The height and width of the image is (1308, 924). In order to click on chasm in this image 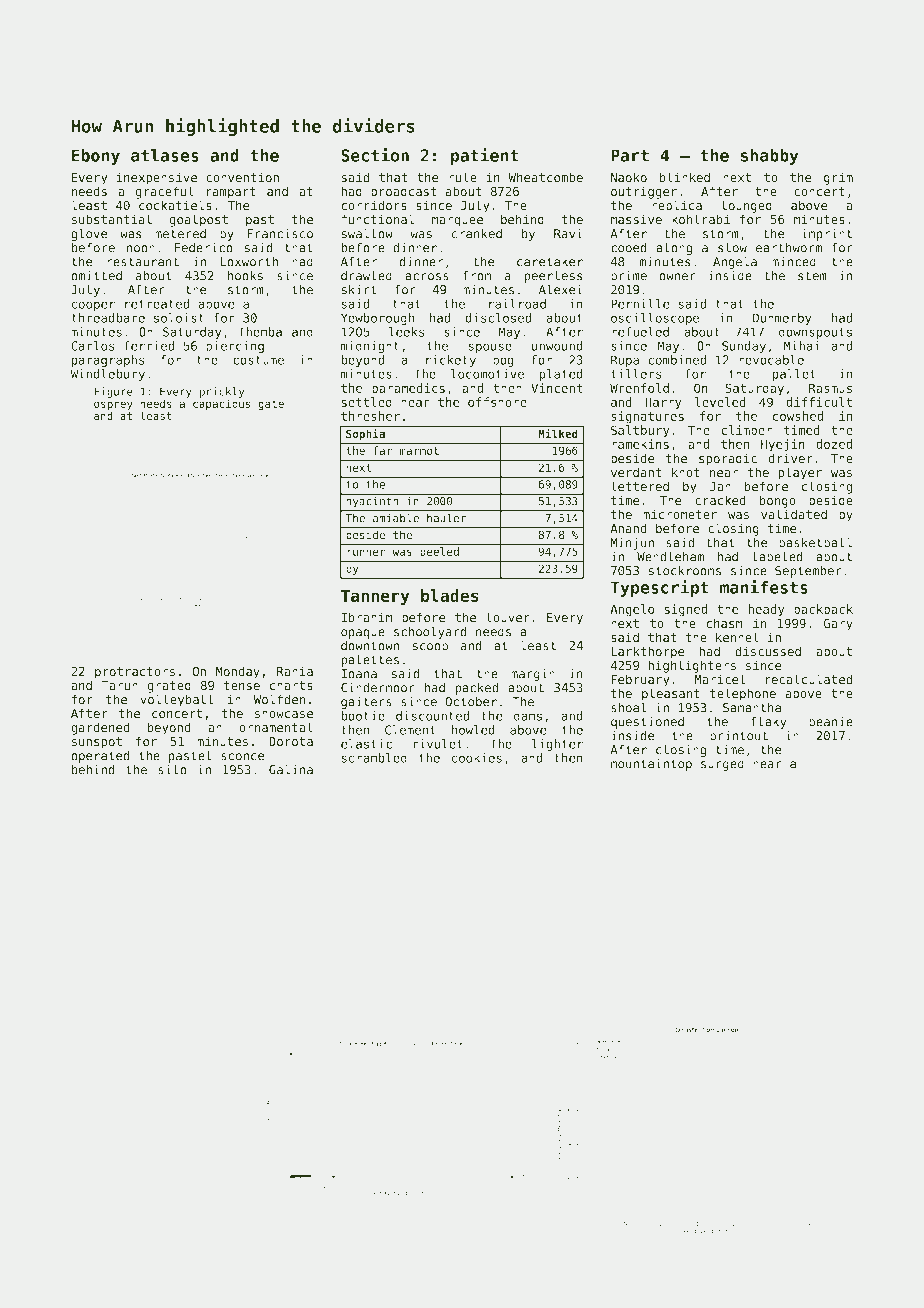, I will do `click(724, 623)`.
